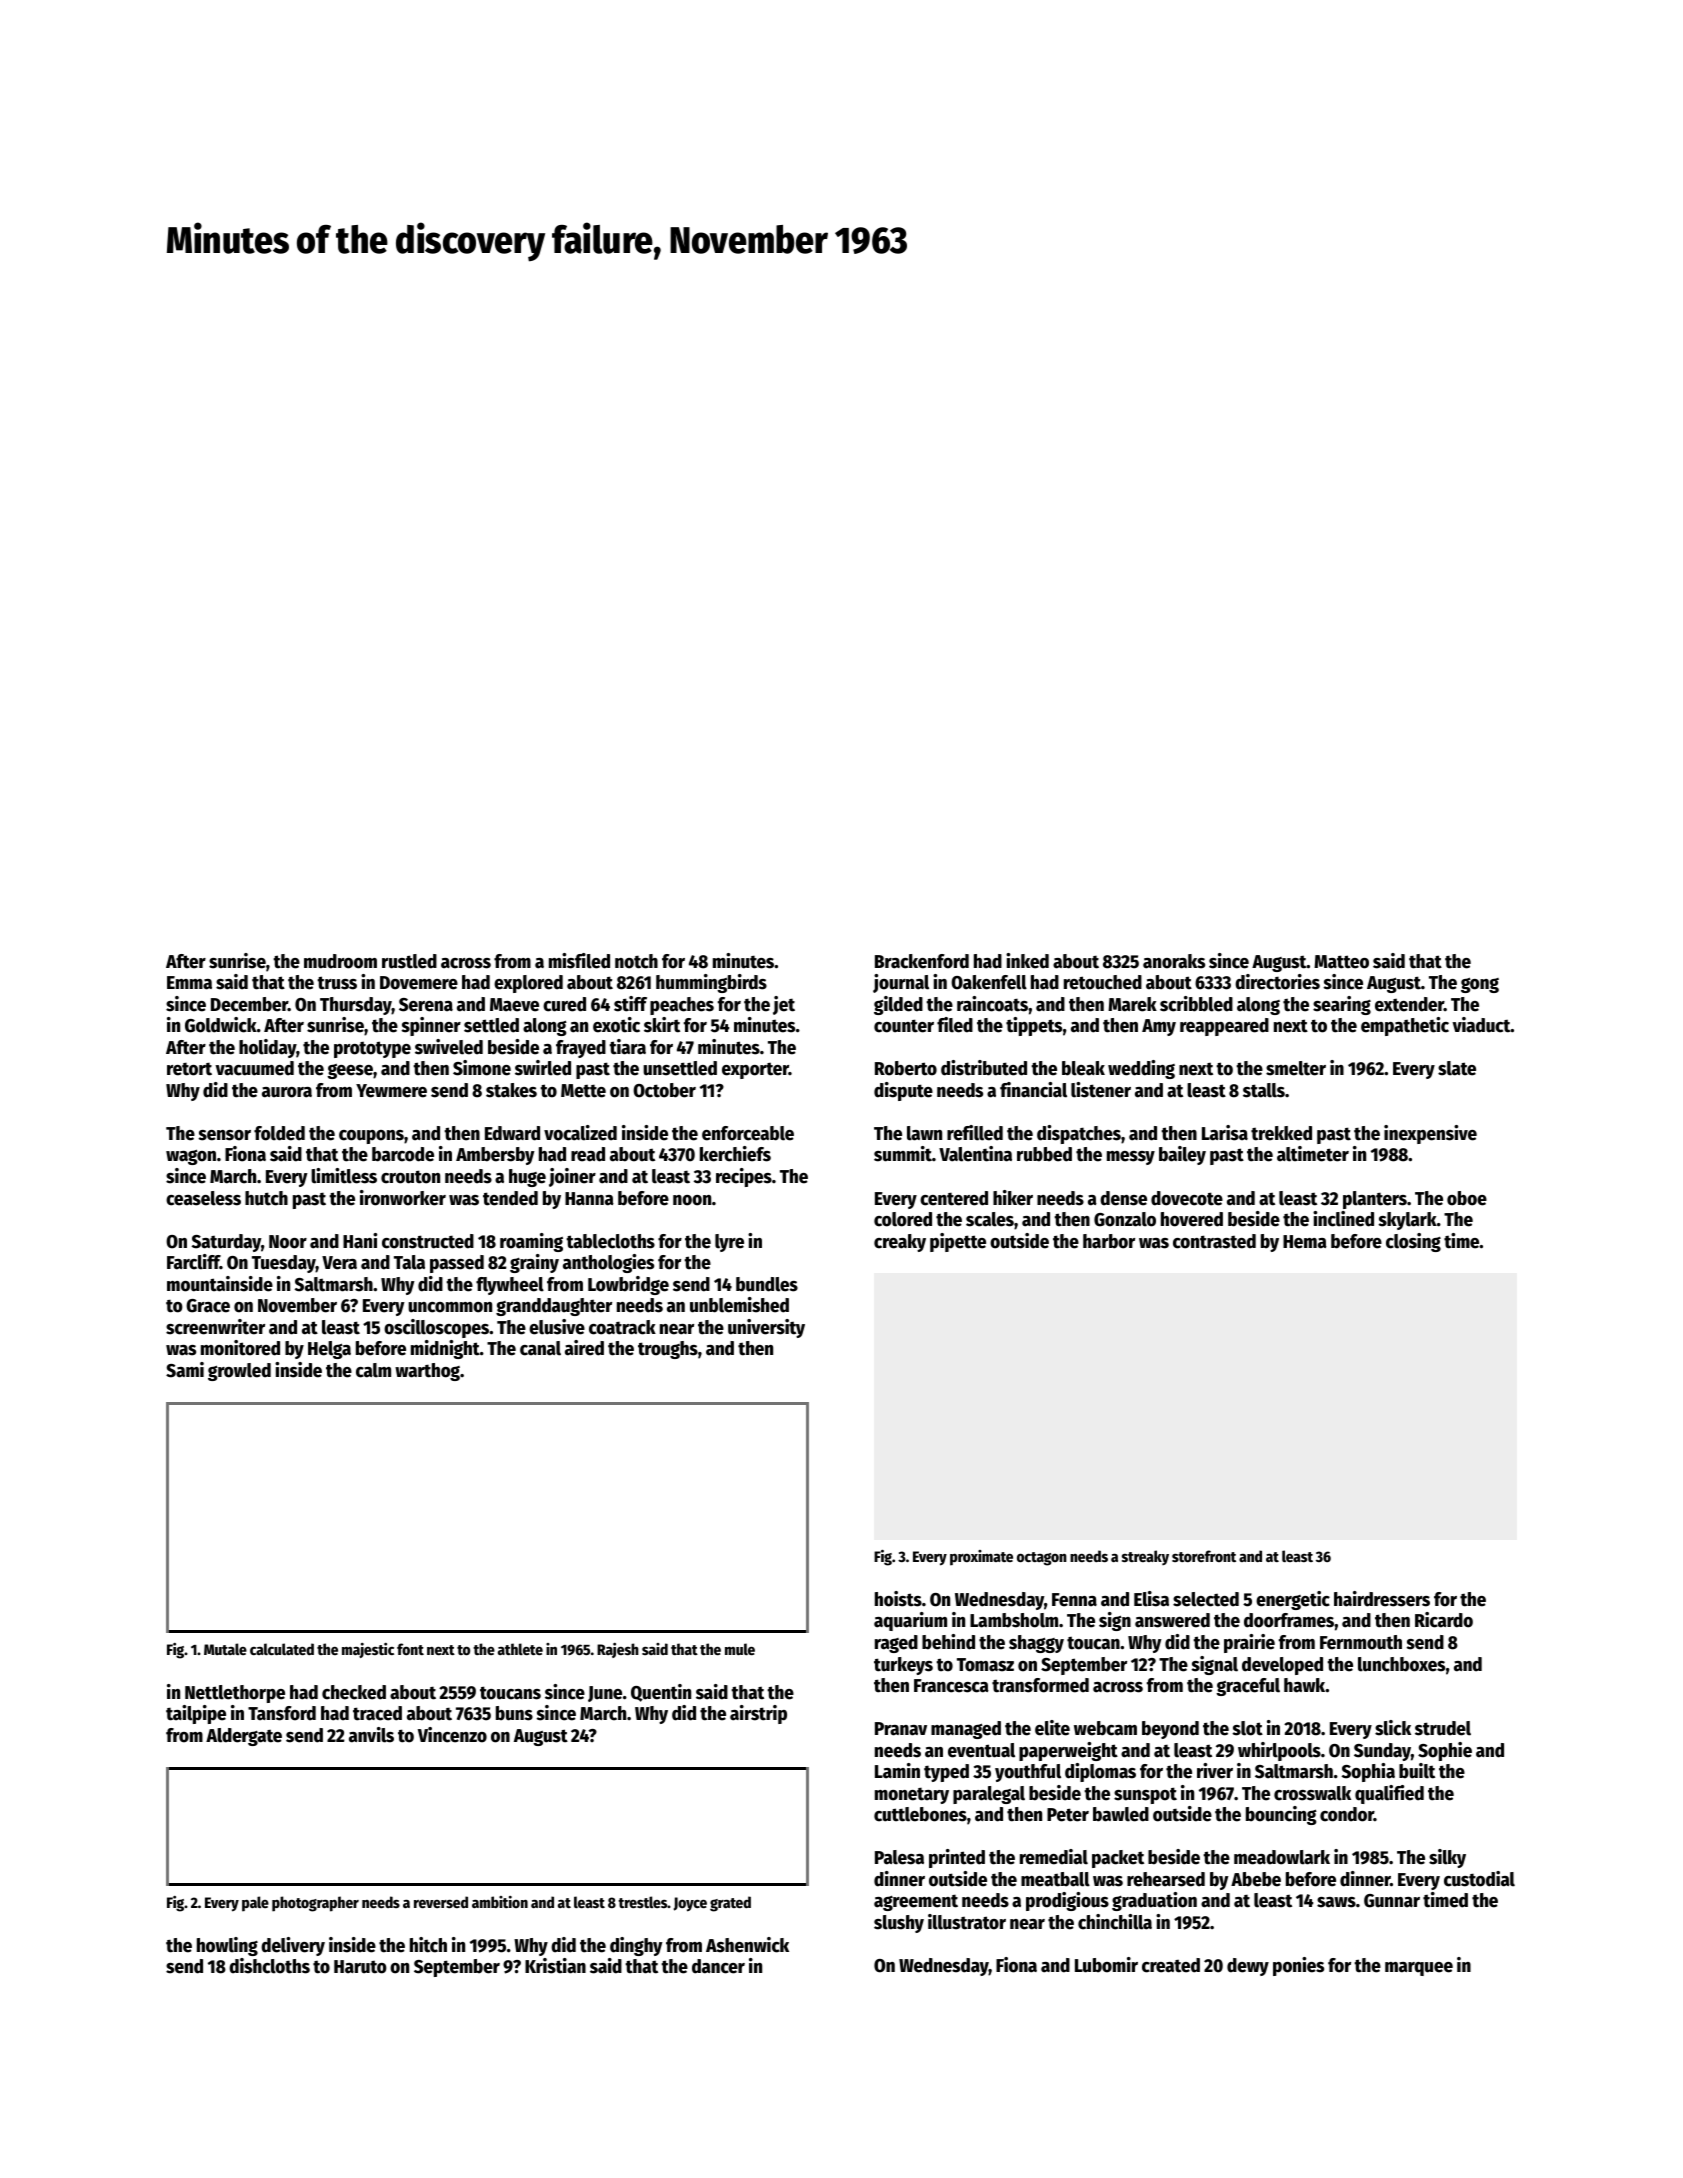  What do you see at coordinates (922, 961) in the image?
I see `Brackenford` at bounding box center [922, 961].
